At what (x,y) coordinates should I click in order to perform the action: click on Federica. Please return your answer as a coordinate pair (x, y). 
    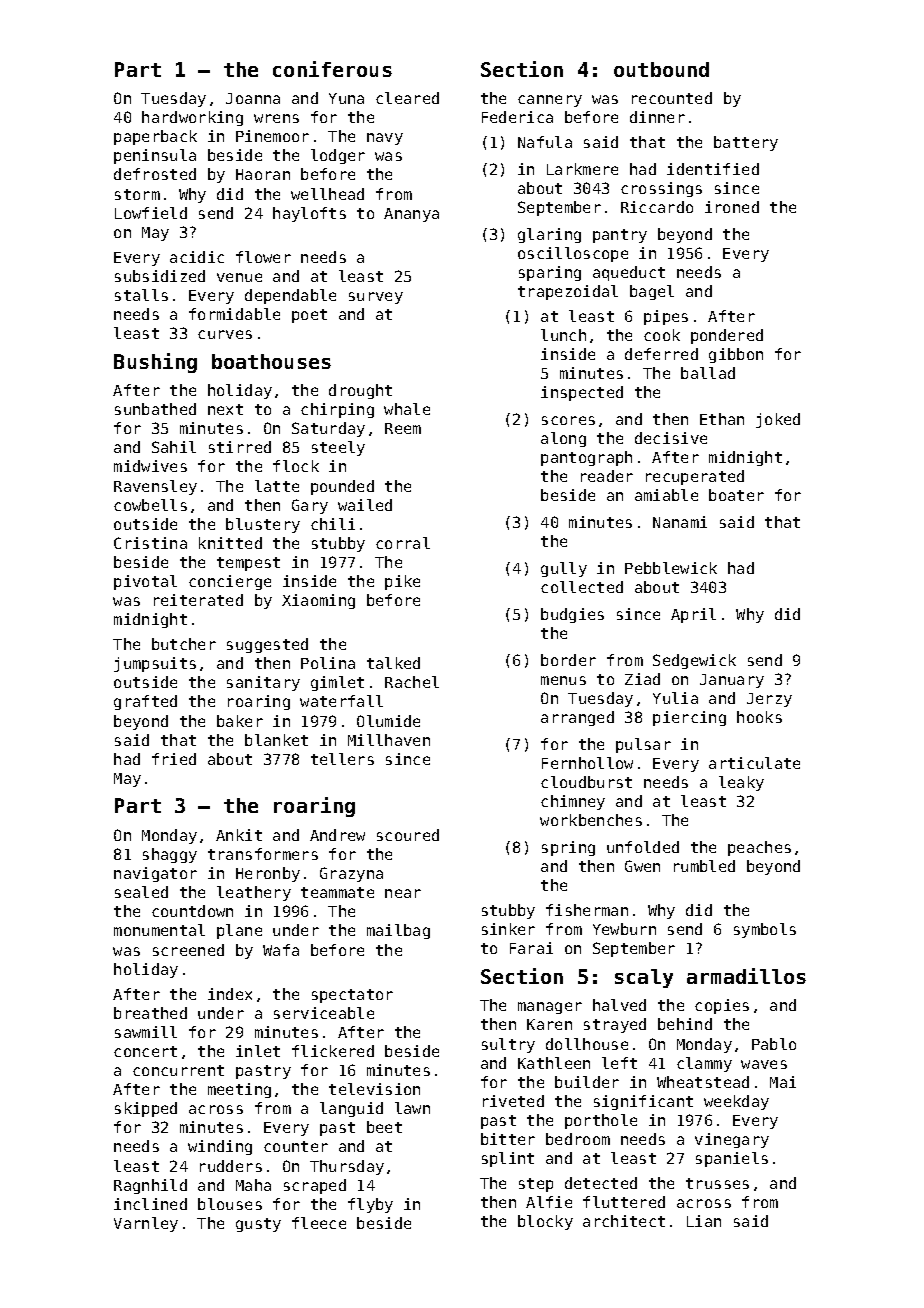
    Looking at the image, I should click on (517, 117).
